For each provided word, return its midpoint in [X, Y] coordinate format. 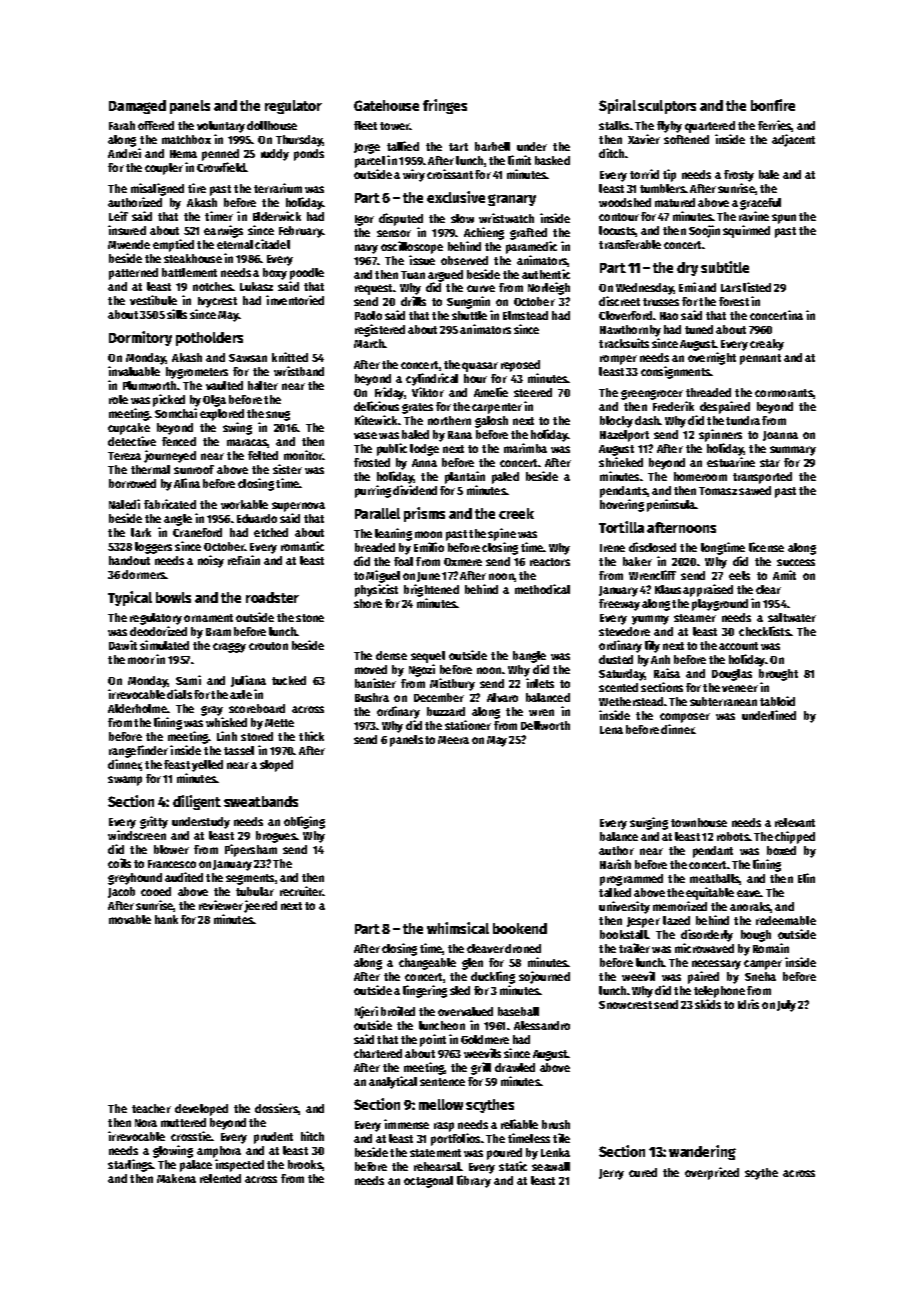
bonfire [773, 105]
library [474, 1181]
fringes [445, 106]
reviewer [221, 905]
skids [708, 1004]
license [766, 547]
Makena [176, 1178]
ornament [208, 618]
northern [449, 420]
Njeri [366, 1012]
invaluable [134, 371]
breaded [375, 547]
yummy [650, 620]
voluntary [221, 127]
